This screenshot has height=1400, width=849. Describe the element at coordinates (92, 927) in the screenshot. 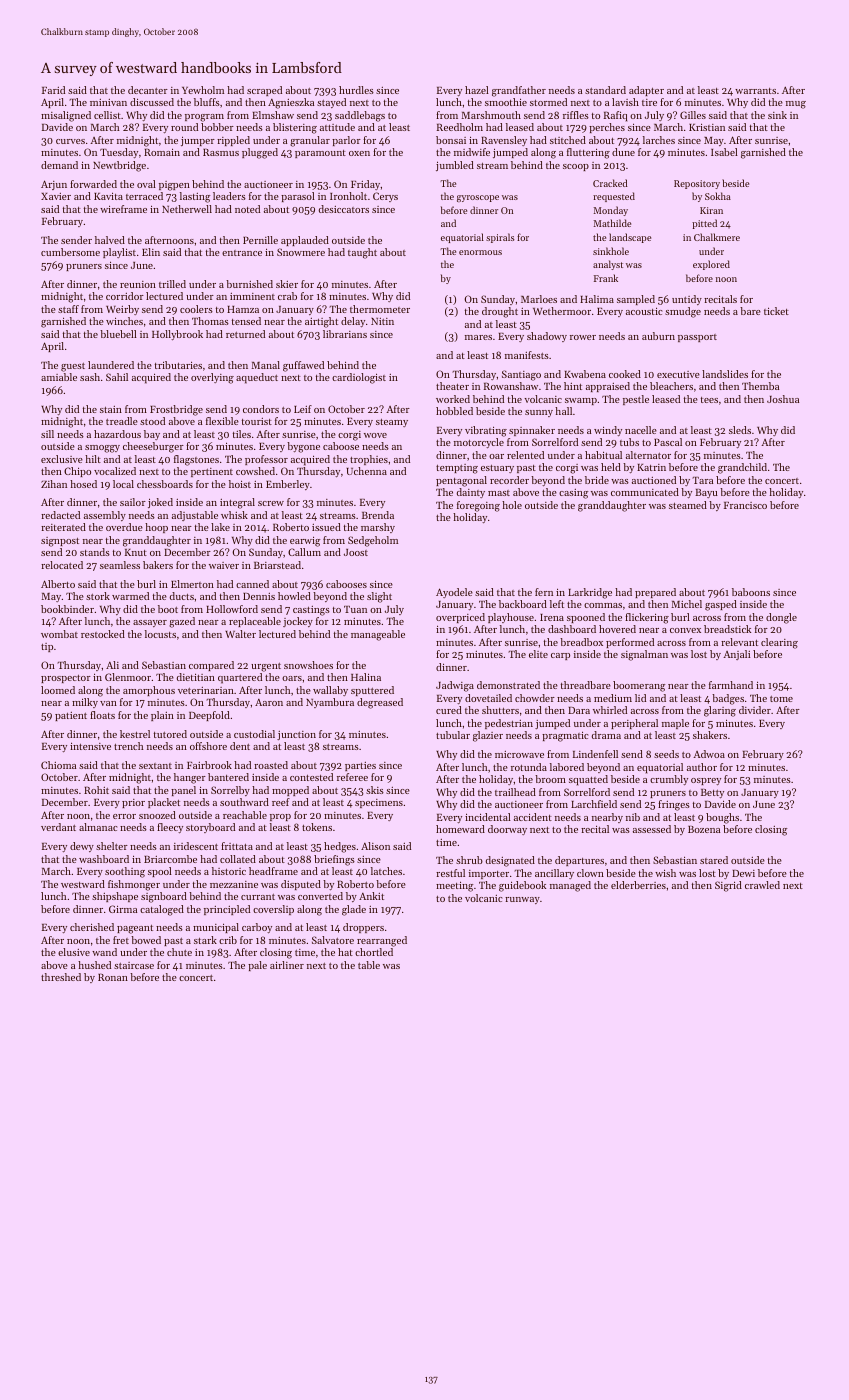

I see `cherished` at that location.
